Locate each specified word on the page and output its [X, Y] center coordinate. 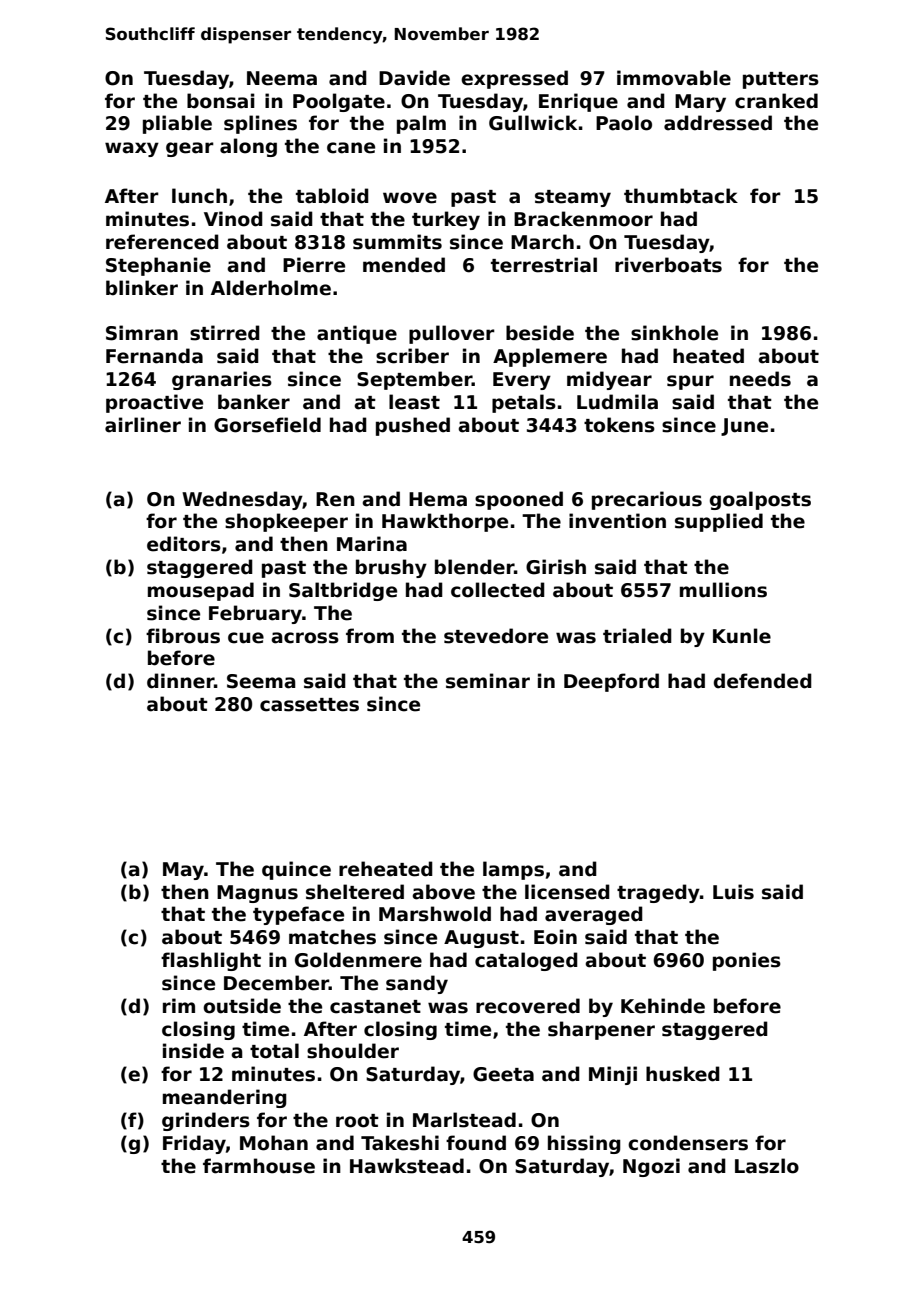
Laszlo [767, 1166]
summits [397, 242]
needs [760, 379]
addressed [718, 123]
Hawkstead [407, 1166]
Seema [261, 681]
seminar [488, 681]
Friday [194, 1144]
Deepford [611, 682]
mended [404, 265]
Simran [142, 333]
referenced [162, 242]
